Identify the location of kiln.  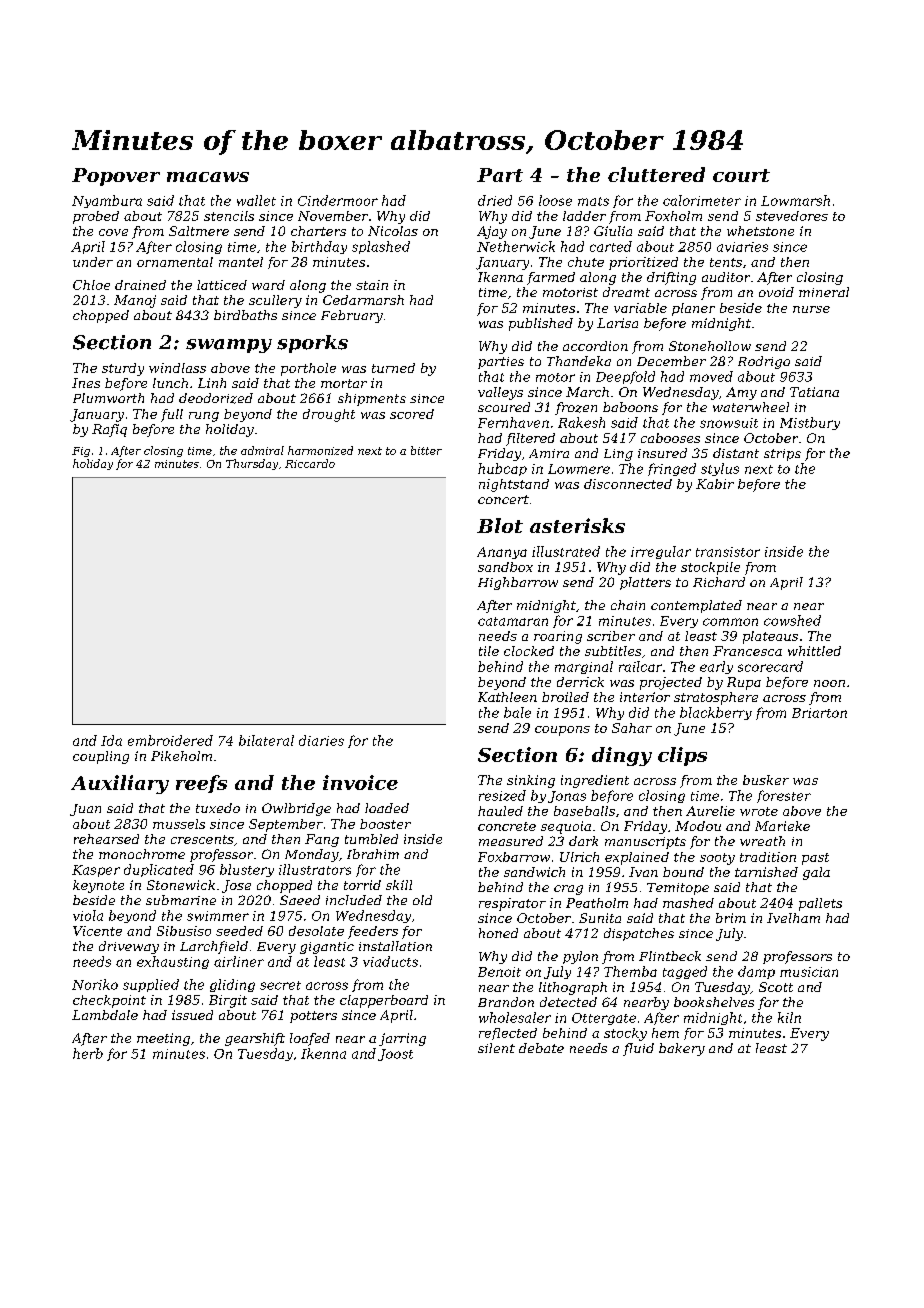
(789, 1017).
